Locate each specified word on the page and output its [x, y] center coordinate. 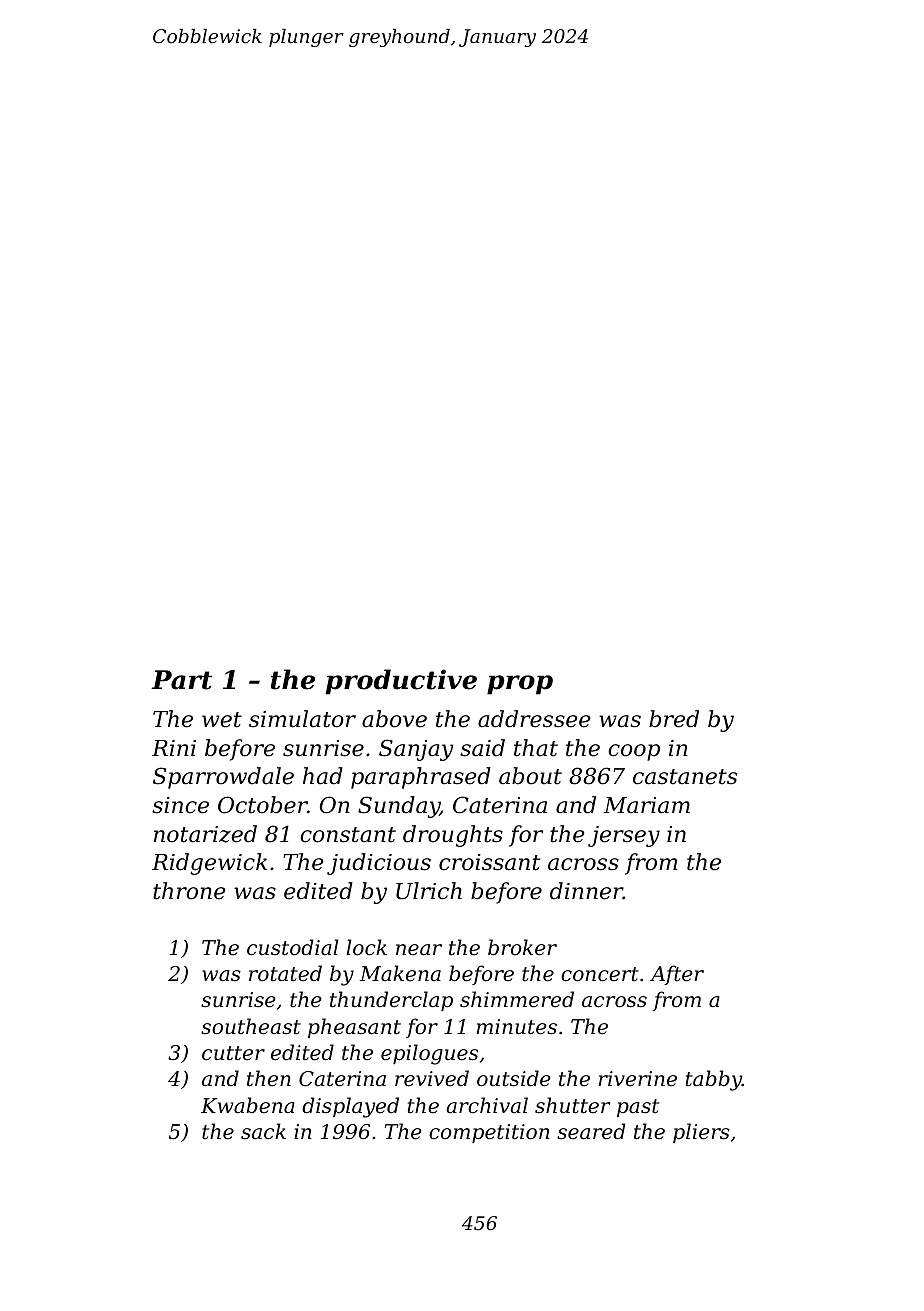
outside [513, 1078]
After [677, 975]
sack [263, 1131]
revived [432, 1078]
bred [674, 719]
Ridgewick [209, 864]
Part [181, 680]
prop [520, 685]
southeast [251, 1026]
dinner [586, 891]
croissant [489, 862]
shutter [572, 1105]
